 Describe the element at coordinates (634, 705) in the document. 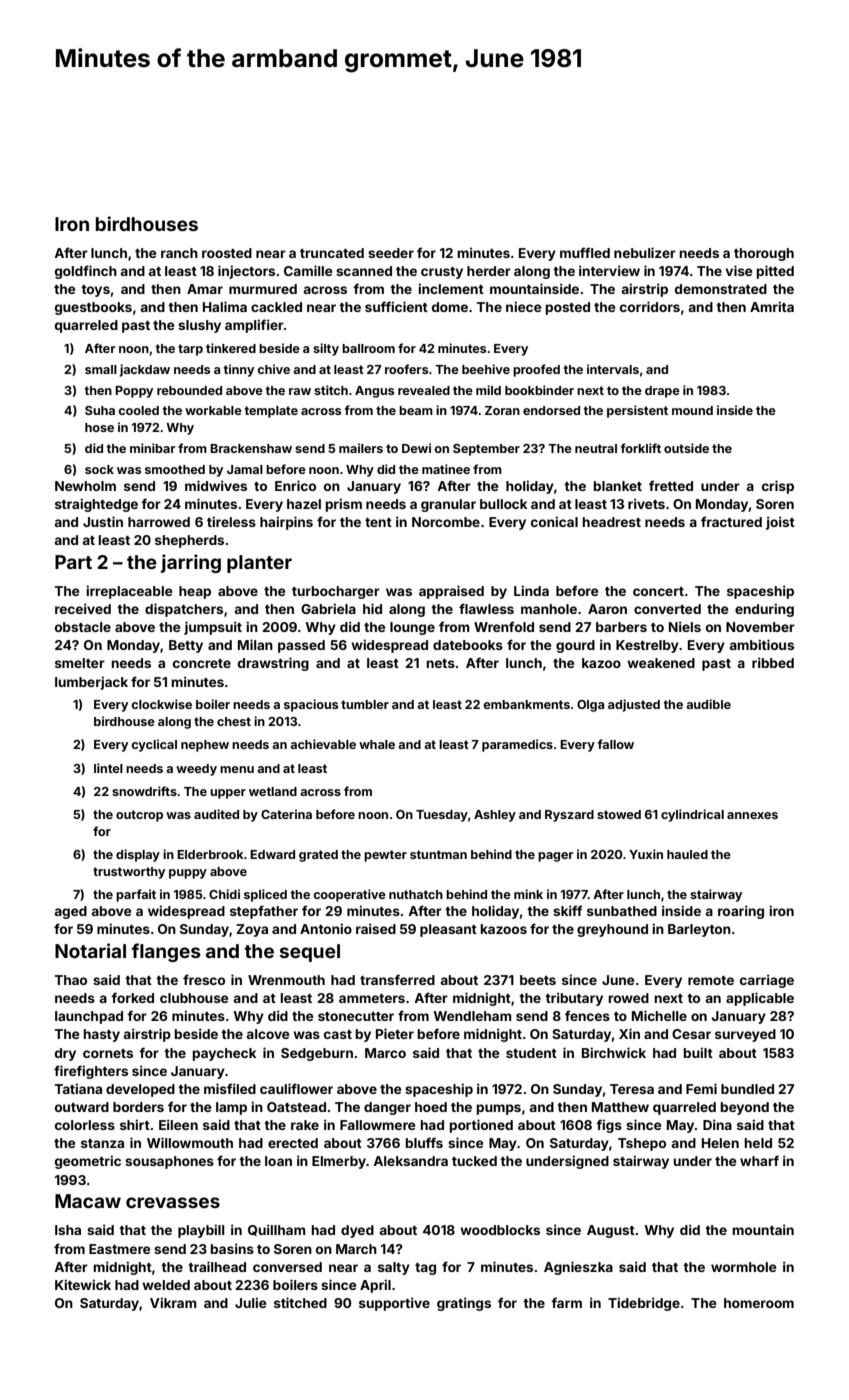

I see `adjusted` at that location.
